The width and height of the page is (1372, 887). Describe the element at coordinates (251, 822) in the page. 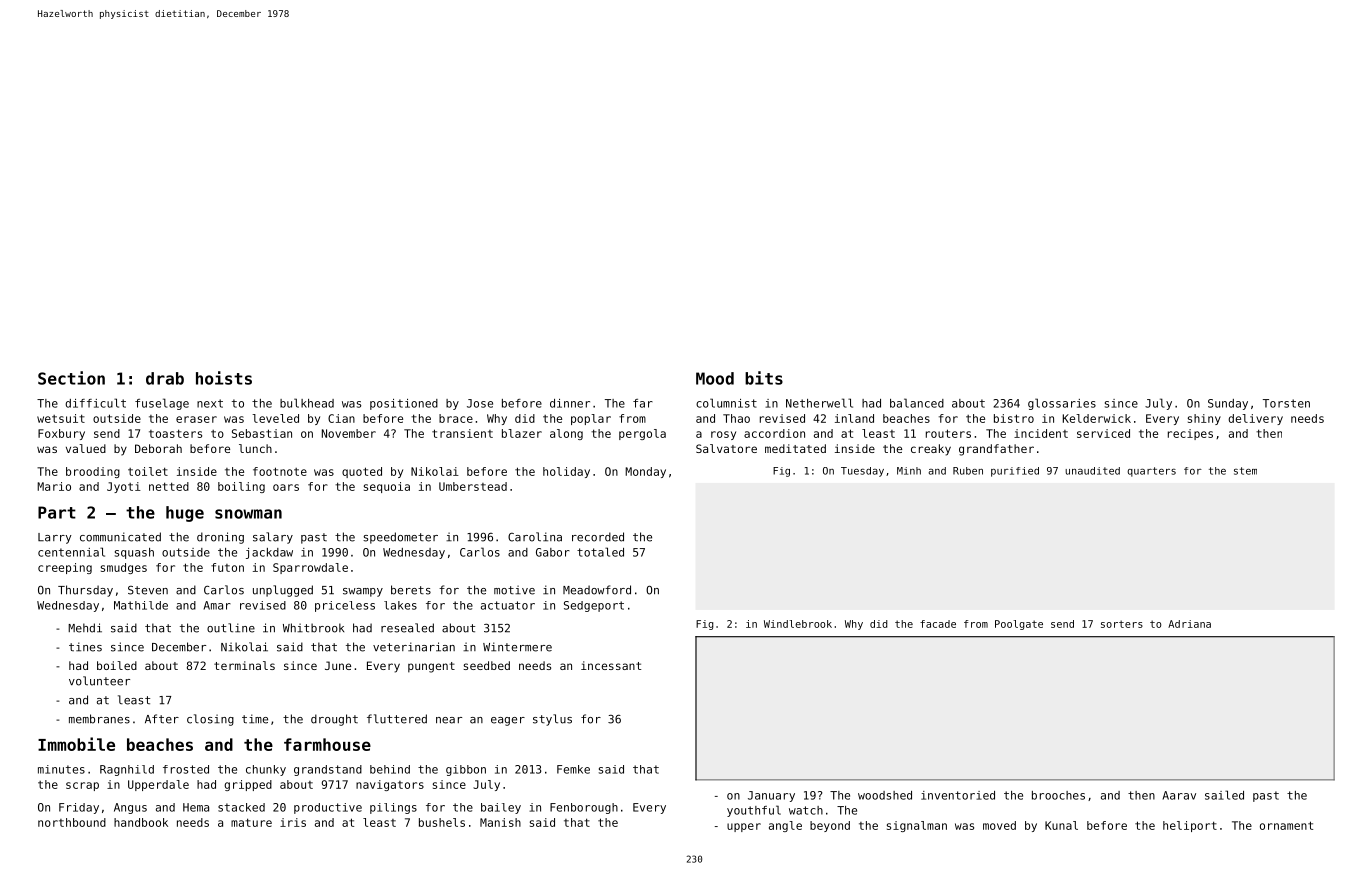

I see `mature` at that location.
